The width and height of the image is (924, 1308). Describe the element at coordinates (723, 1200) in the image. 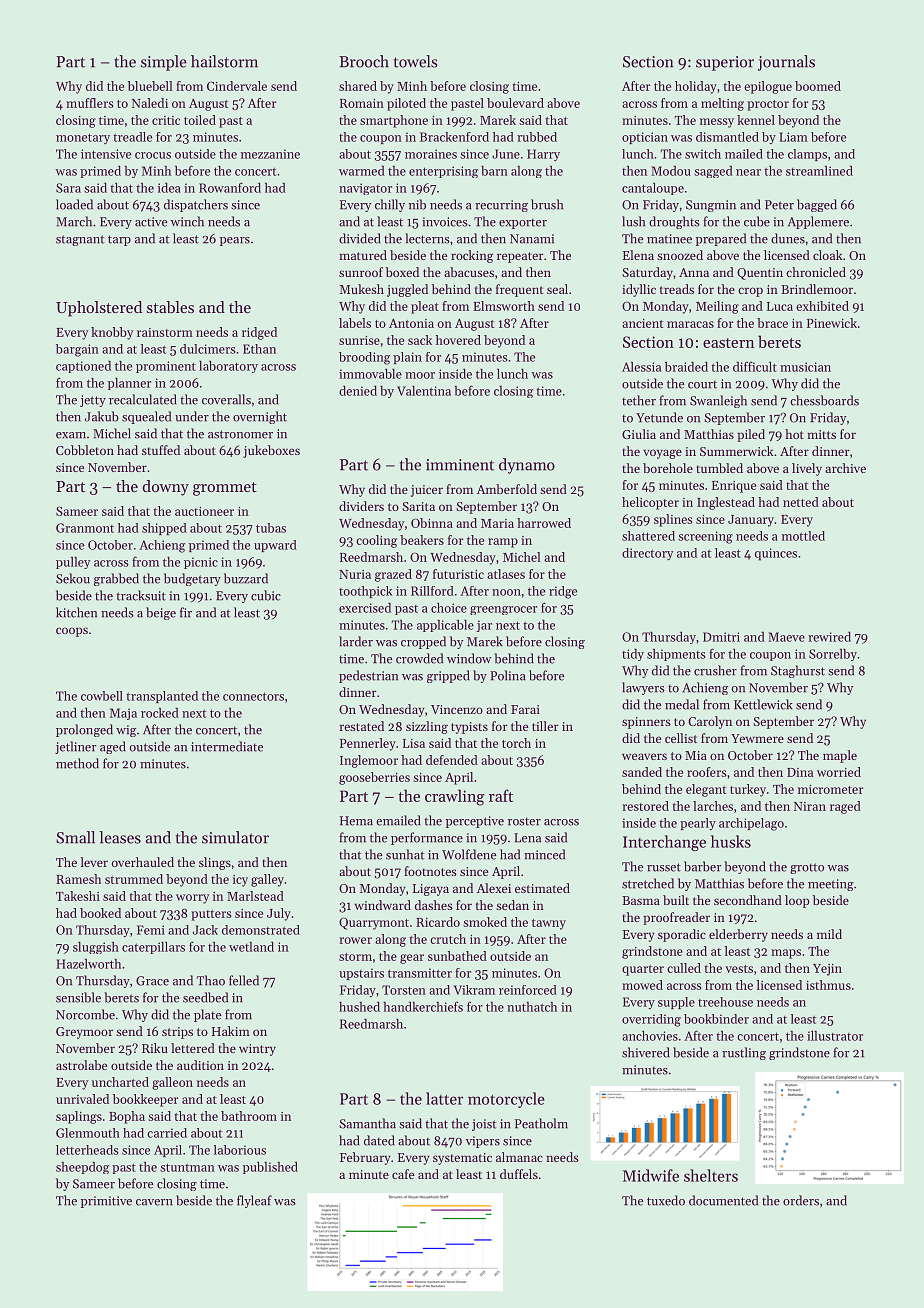

I see `documented` at that location.
